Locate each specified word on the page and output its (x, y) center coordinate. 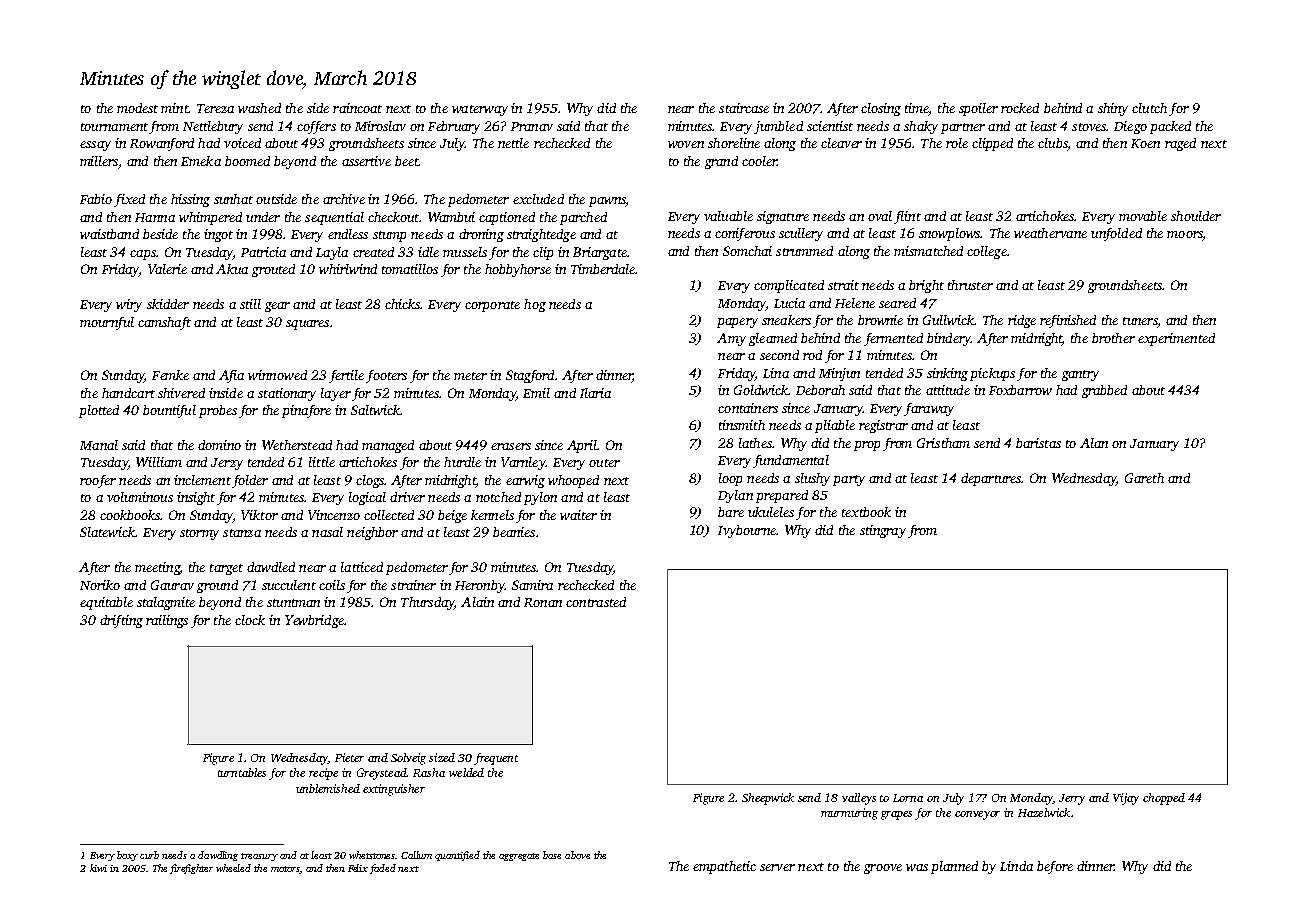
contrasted (596, 602)
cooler (759, 161)
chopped (1164, 799)
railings (167, 621)
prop (867, 446)
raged (1180, 144)
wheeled (233, 868)
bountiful (169, 411)
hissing (190, 200)
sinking (947, 374)
